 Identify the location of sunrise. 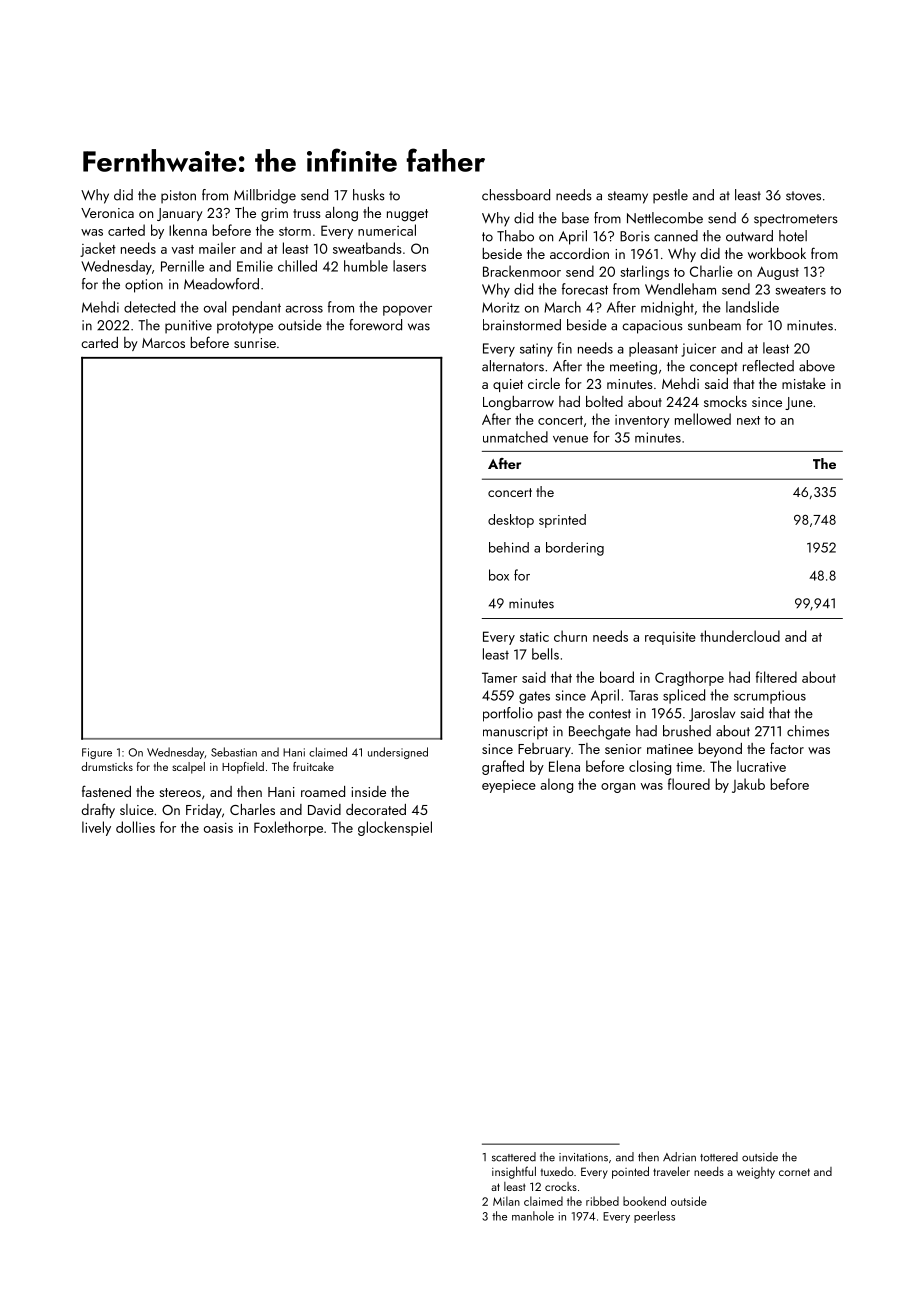
(255, 343).
